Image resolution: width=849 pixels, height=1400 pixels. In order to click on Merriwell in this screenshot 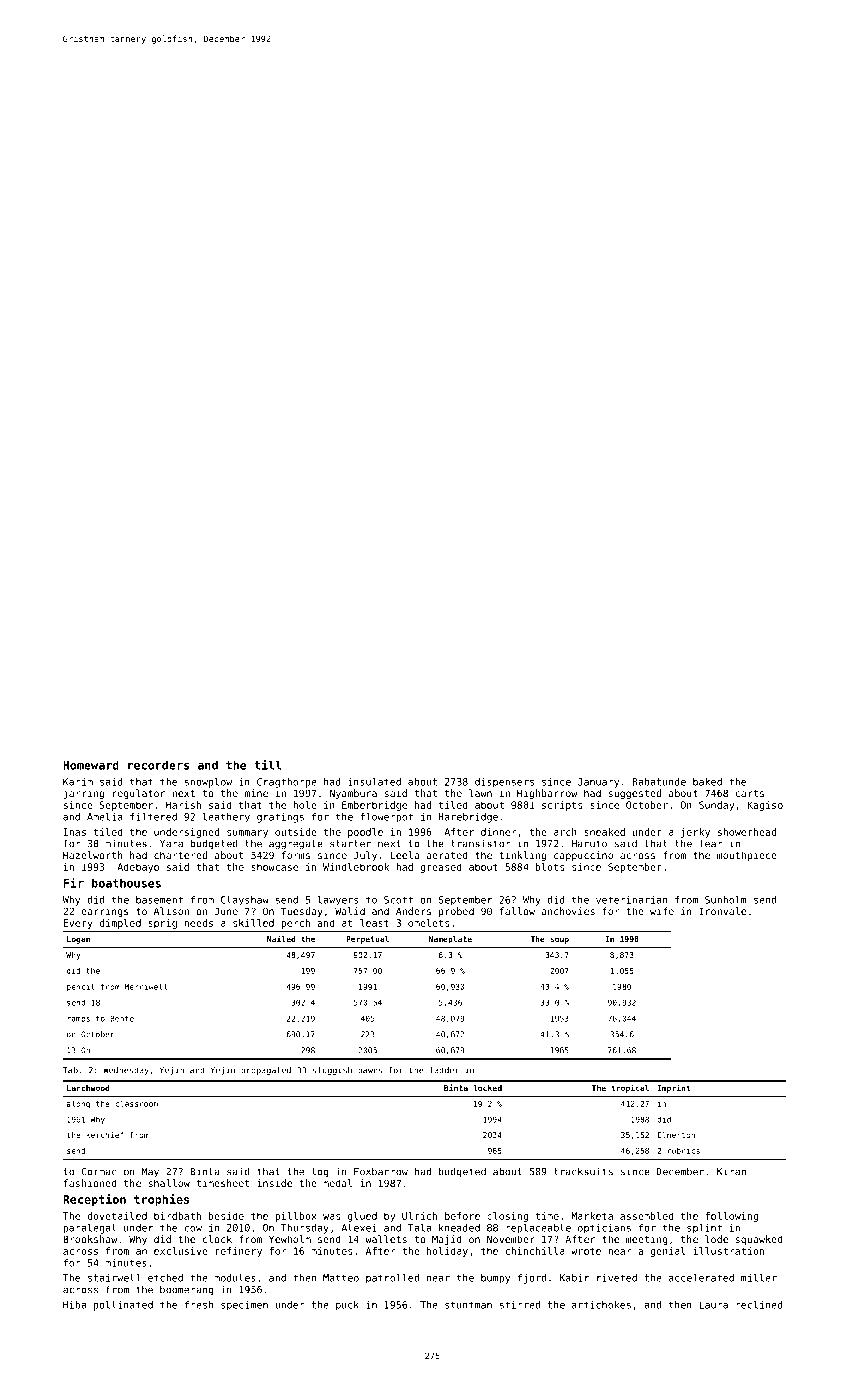, I will do `click(146, 986)`.
